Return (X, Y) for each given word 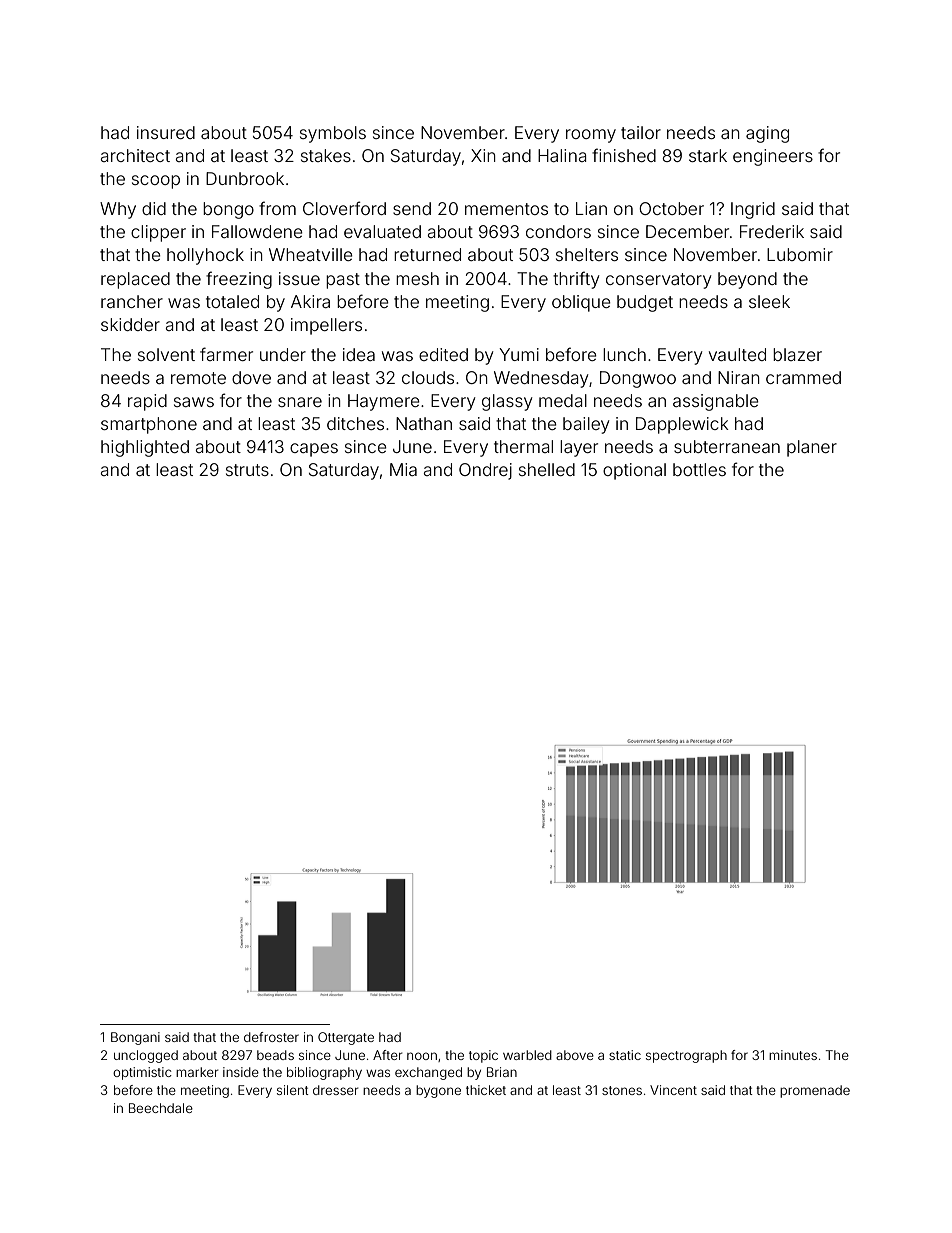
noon (422, 1056)
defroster (271, 1037)
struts (247, 470)
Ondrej (485, 471)
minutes (793, 1055)
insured (166, 132)
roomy (591, 136)
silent (293, 1090)
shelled (547, 469)
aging (767, 134)
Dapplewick (682, 425)
